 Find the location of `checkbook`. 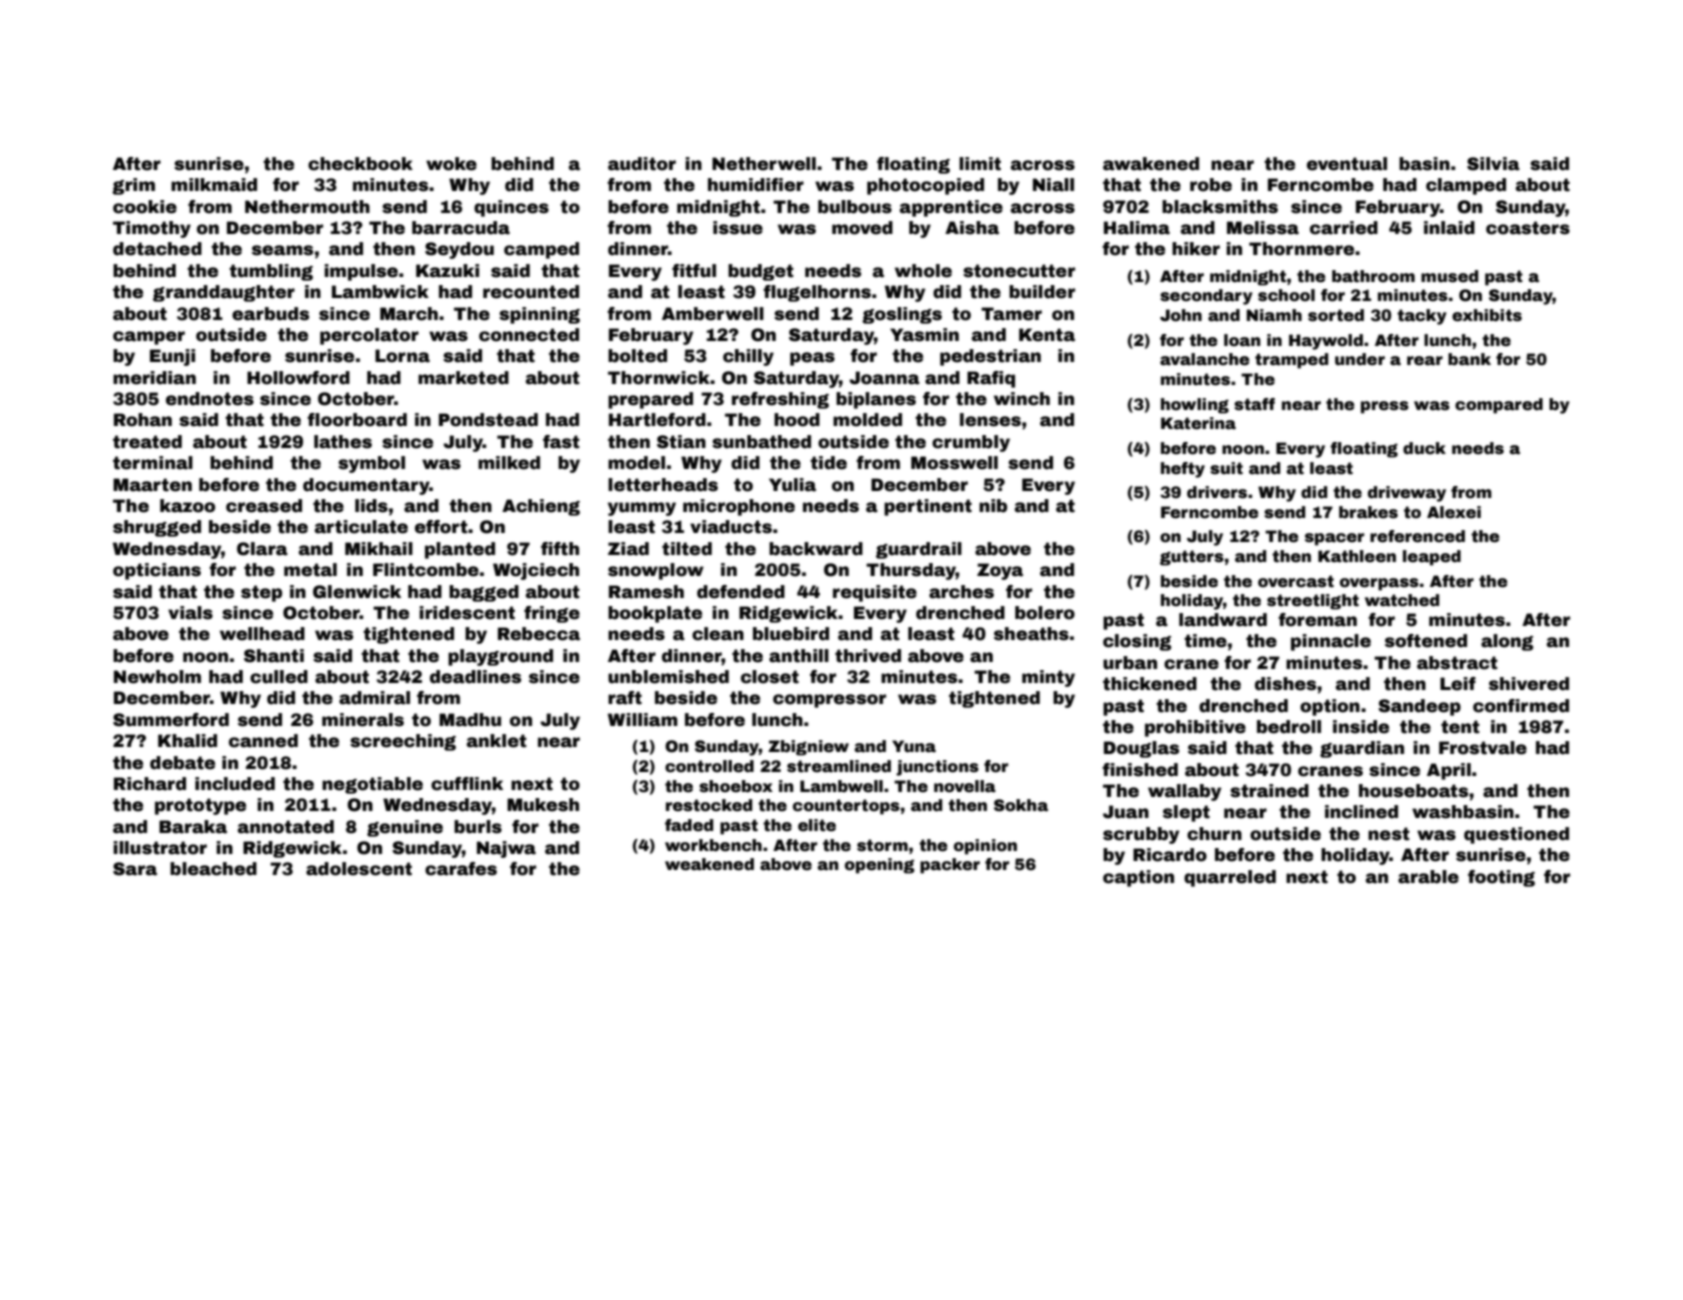

checkbook is located at coordinates (360, 164).
